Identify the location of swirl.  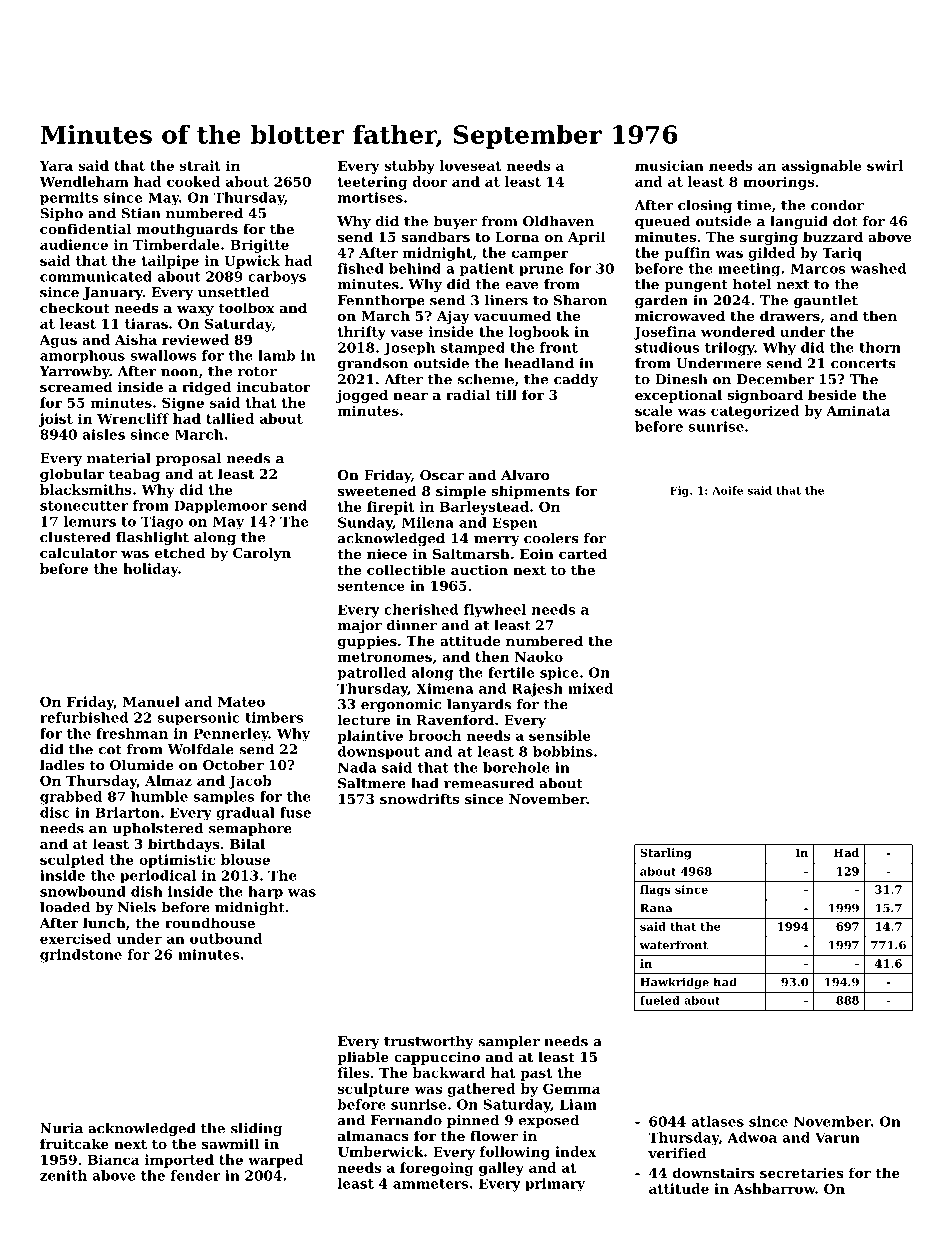
(885, 165).
